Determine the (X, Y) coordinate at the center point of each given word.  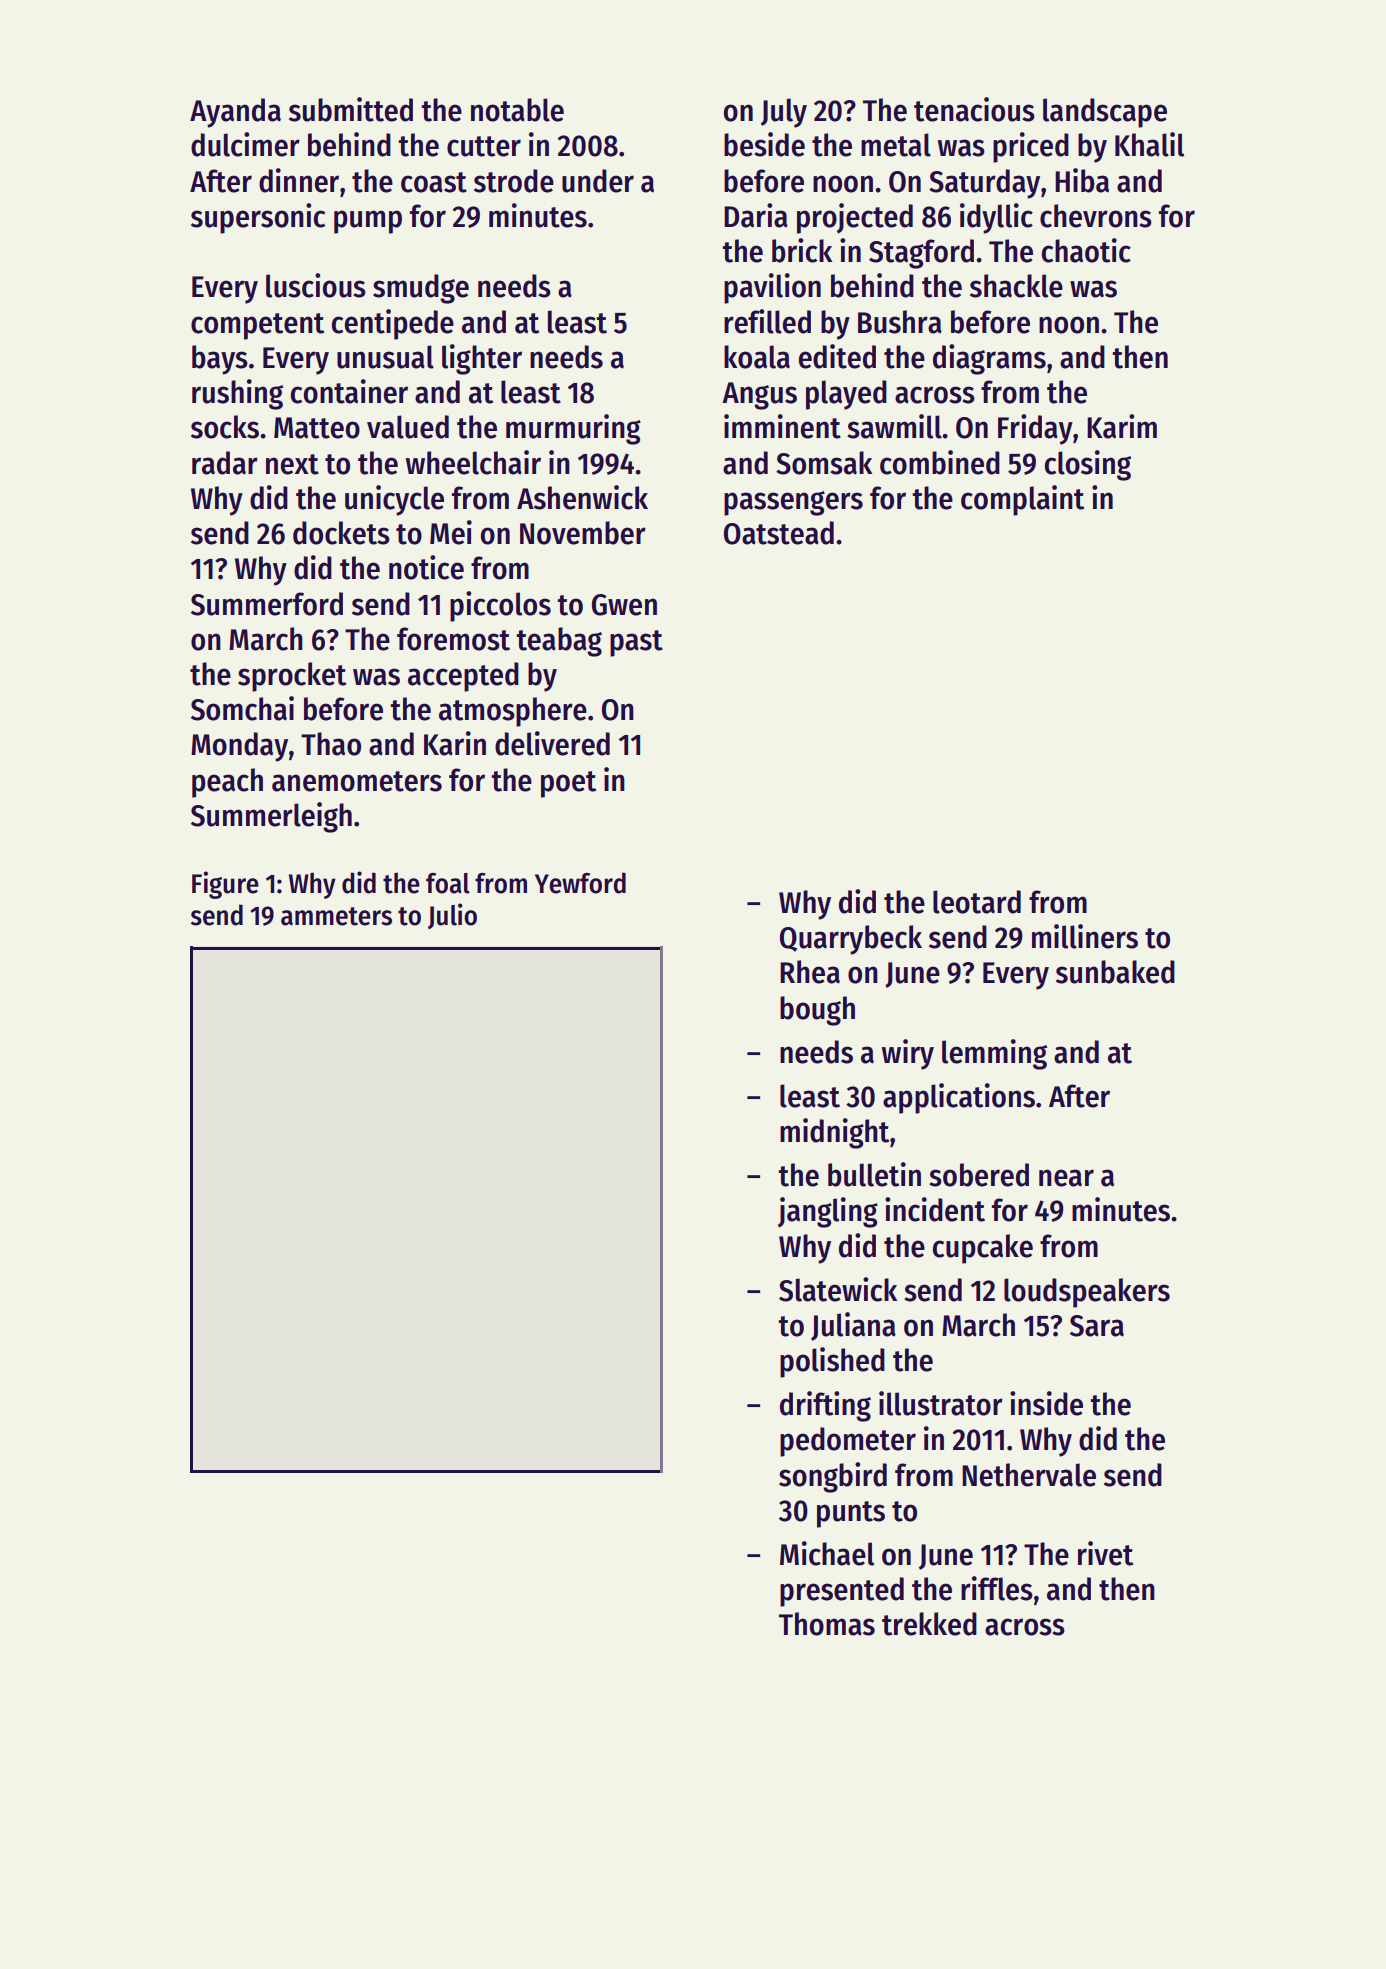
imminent (782, 426)
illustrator (941, 1403)
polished (832, 1362)
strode (514, 181)
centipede (393, 324)
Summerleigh (271, 817)
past (636, 643)
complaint (1022, 500)
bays (220, 360)
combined (940, 462)
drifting (825, 1406)
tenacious (974, 109)
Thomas (827, 1624)
